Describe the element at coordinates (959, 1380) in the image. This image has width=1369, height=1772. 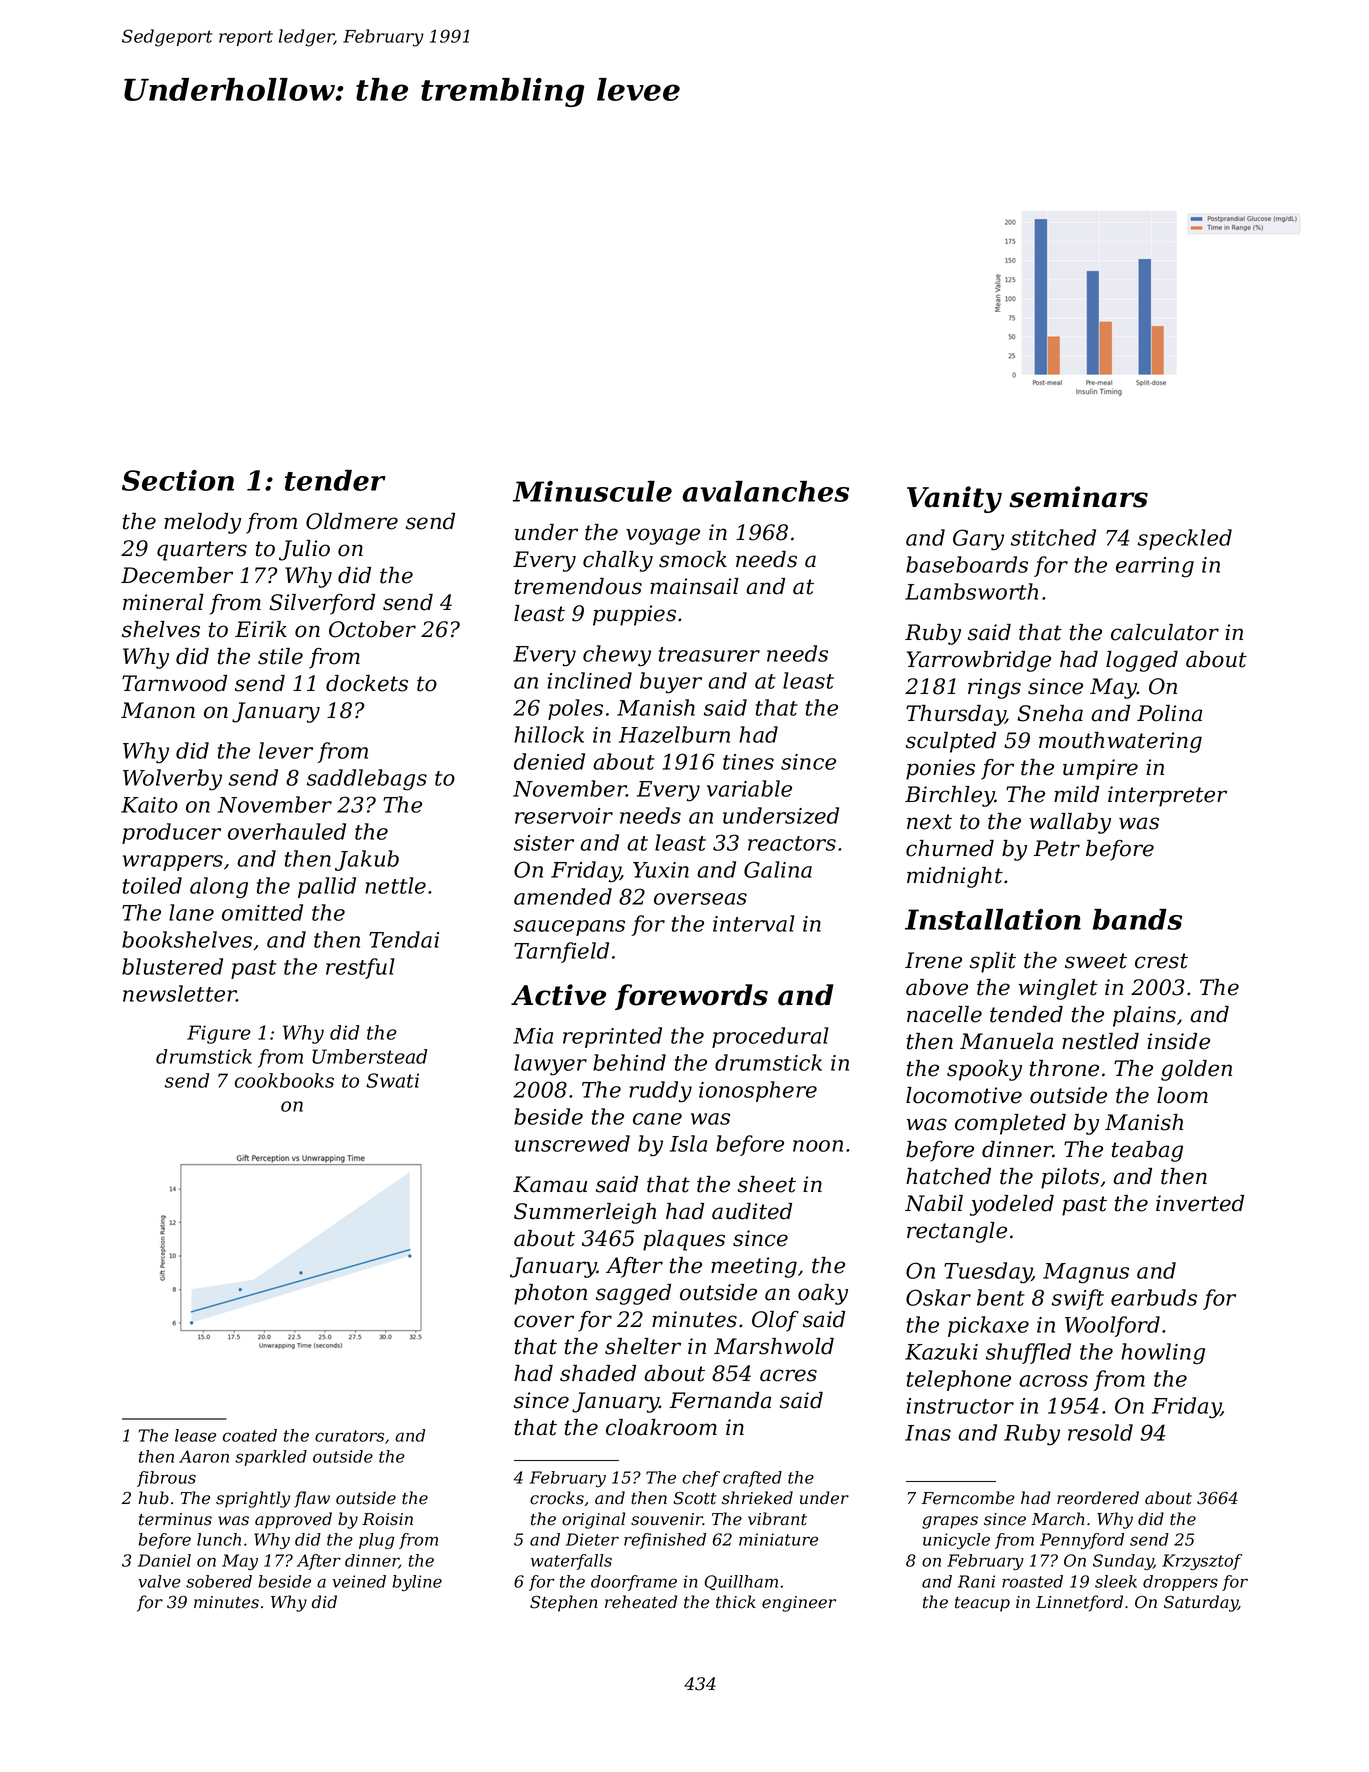
I see `telephone` at that location.
